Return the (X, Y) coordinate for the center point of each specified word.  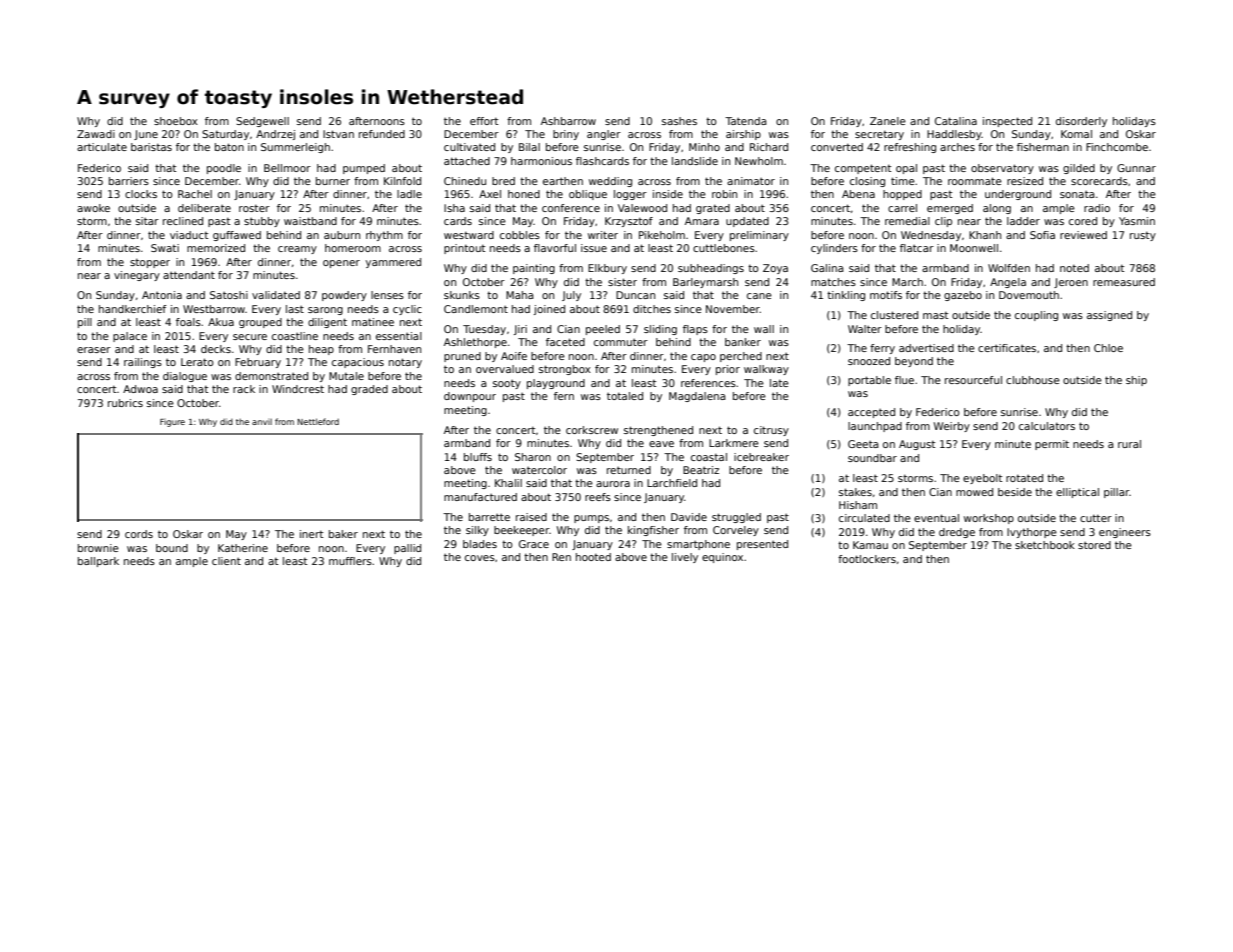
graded (369, 390)
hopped (902, 195)
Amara (702, 221)
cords (139, 534)
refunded (382, 134)
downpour (470, 397)
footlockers (867, 559)
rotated (1024, 478)
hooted (593, 557)
